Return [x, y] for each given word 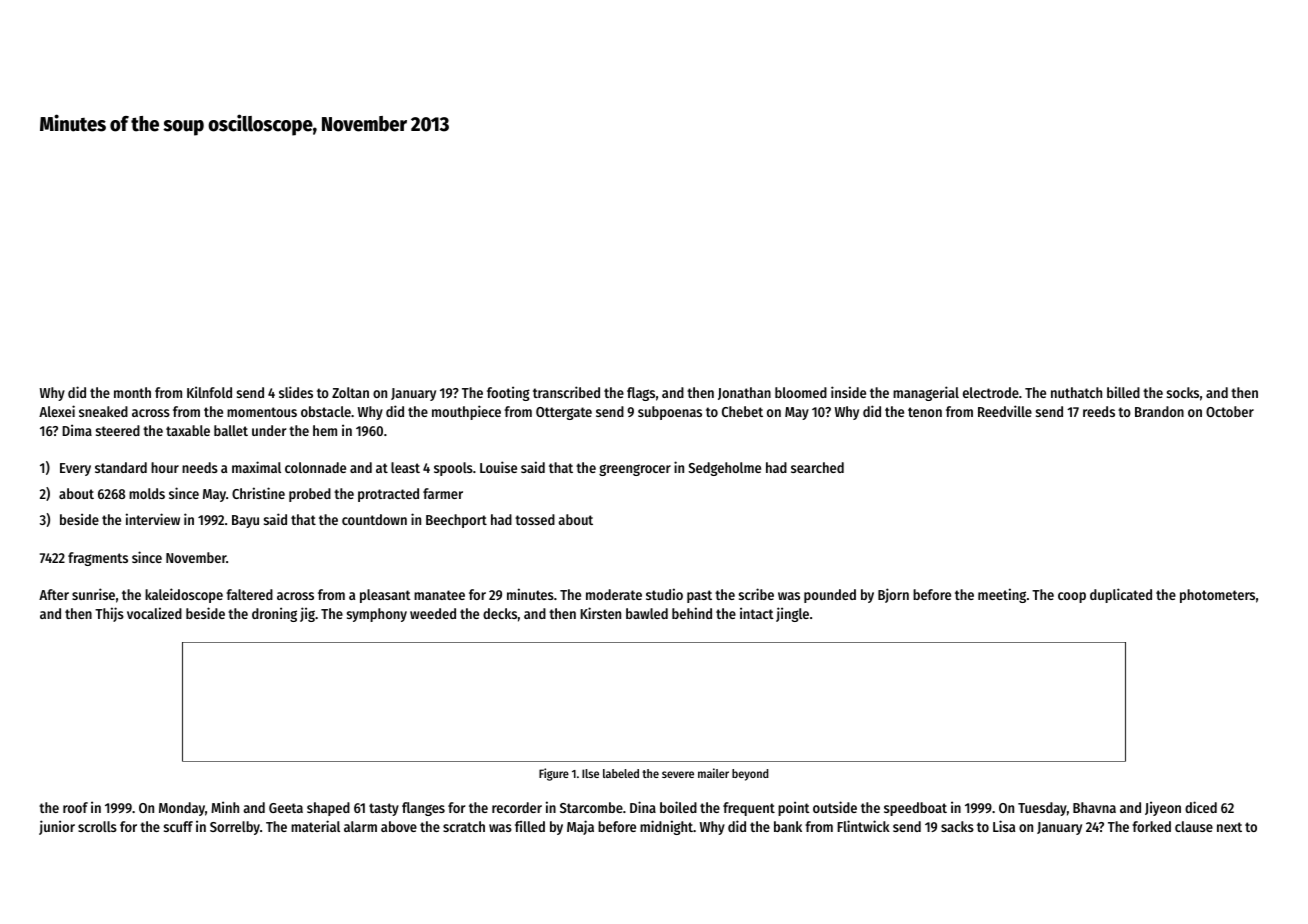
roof [75, 807]
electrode [991, 392]
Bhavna [1094, 807]
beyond [750, 775]
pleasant [385, 596]
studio [664, 594]
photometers [1217, 596]
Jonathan [744, 393]
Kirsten [600, 613]
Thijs [109, 614]
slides [296, 392]
